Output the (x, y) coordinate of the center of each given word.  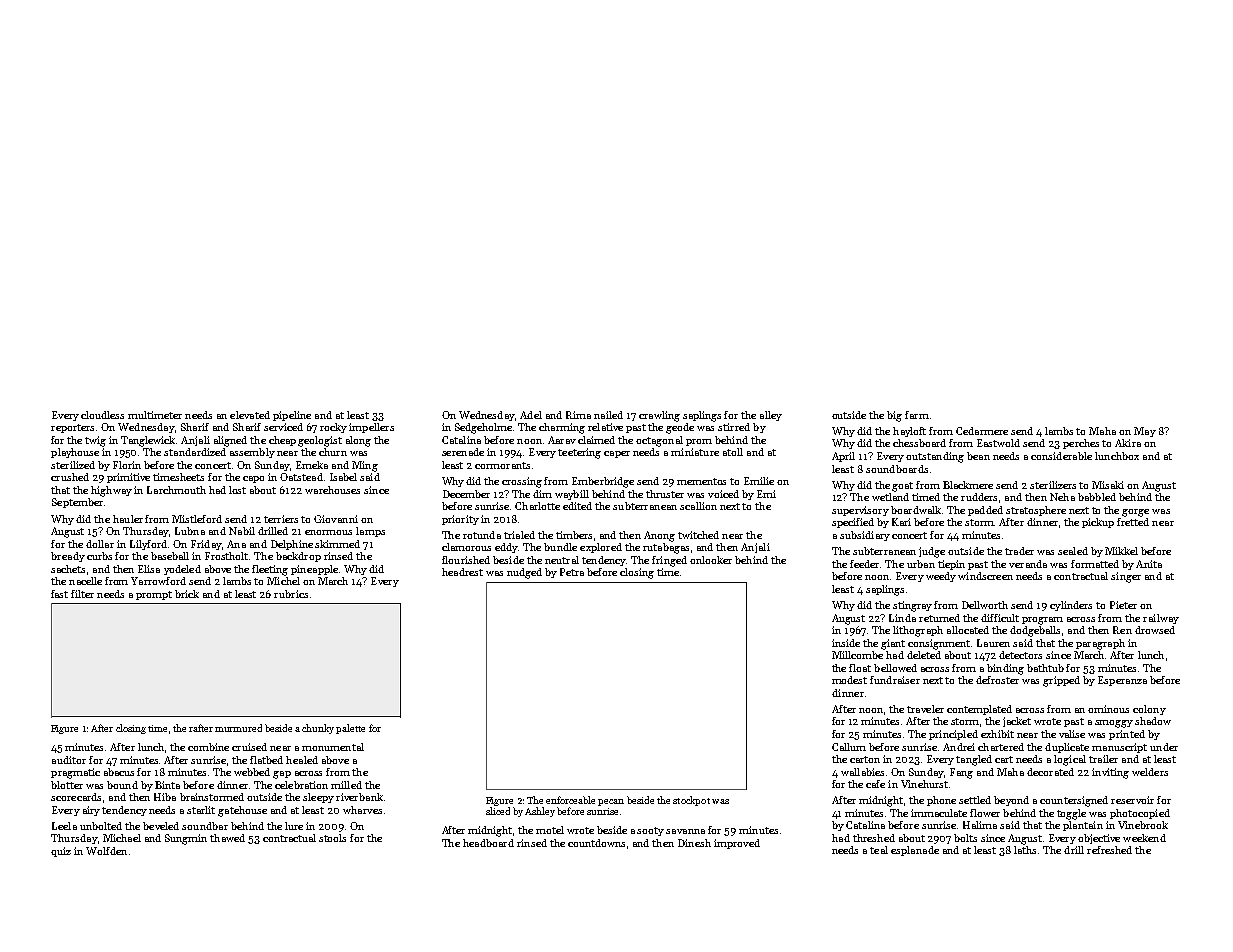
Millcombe (857, 655)
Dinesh (694, 843)
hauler (128, 519)
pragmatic (75, 773)
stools (332, 838)
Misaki (1108, 485)
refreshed (1109, 850)
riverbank (359, 797)
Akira (1128, 443)
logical (1070, 760)
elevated (250, 415)
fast (59, 594)
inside (846, 643)
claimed (596, 440)
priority (460, 520)
